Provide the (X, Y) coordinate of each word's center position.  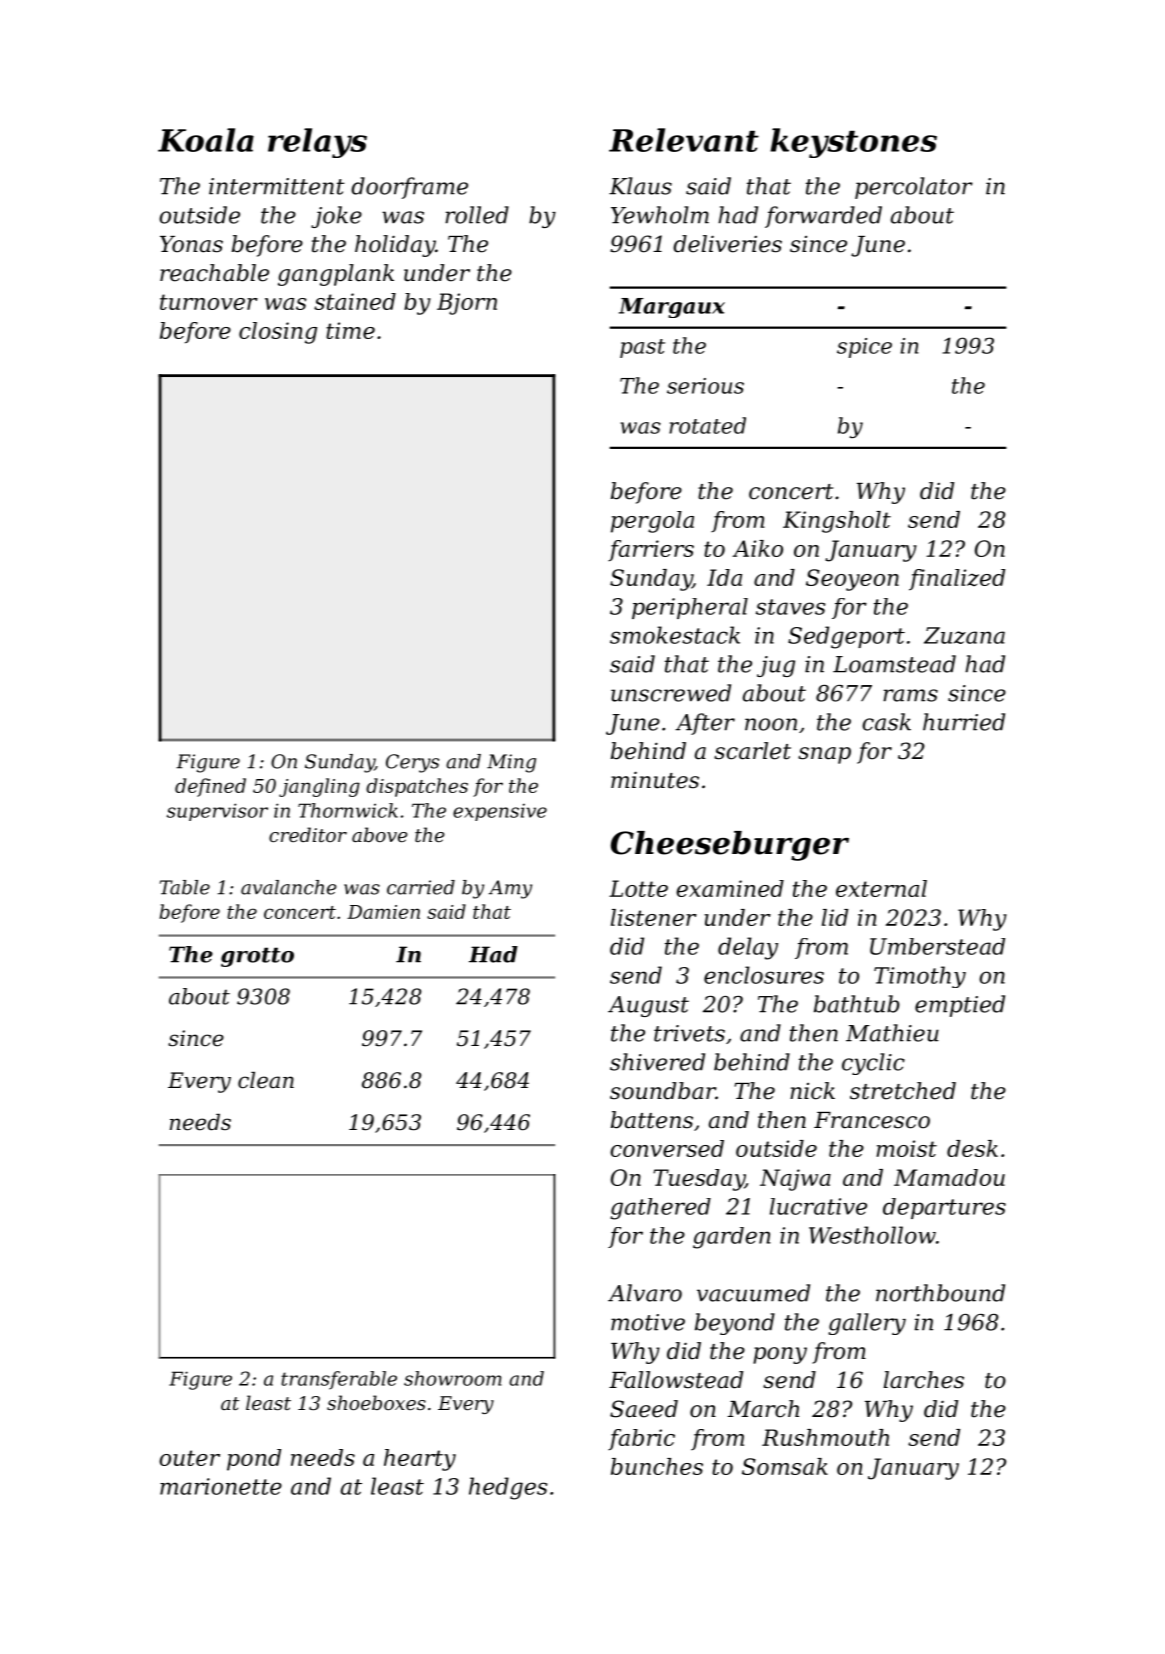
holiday (395, 246)
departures (944, 1208)
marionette (221, 1486)
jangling (319, 787)
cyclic (873, 1064)
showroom (453, 1378)
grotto (257, 957)
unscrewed (671, 693)
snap (824, 755)
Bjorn (467, 304)
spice (864, 348)
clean (266, 1080)
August (648, 1006)
